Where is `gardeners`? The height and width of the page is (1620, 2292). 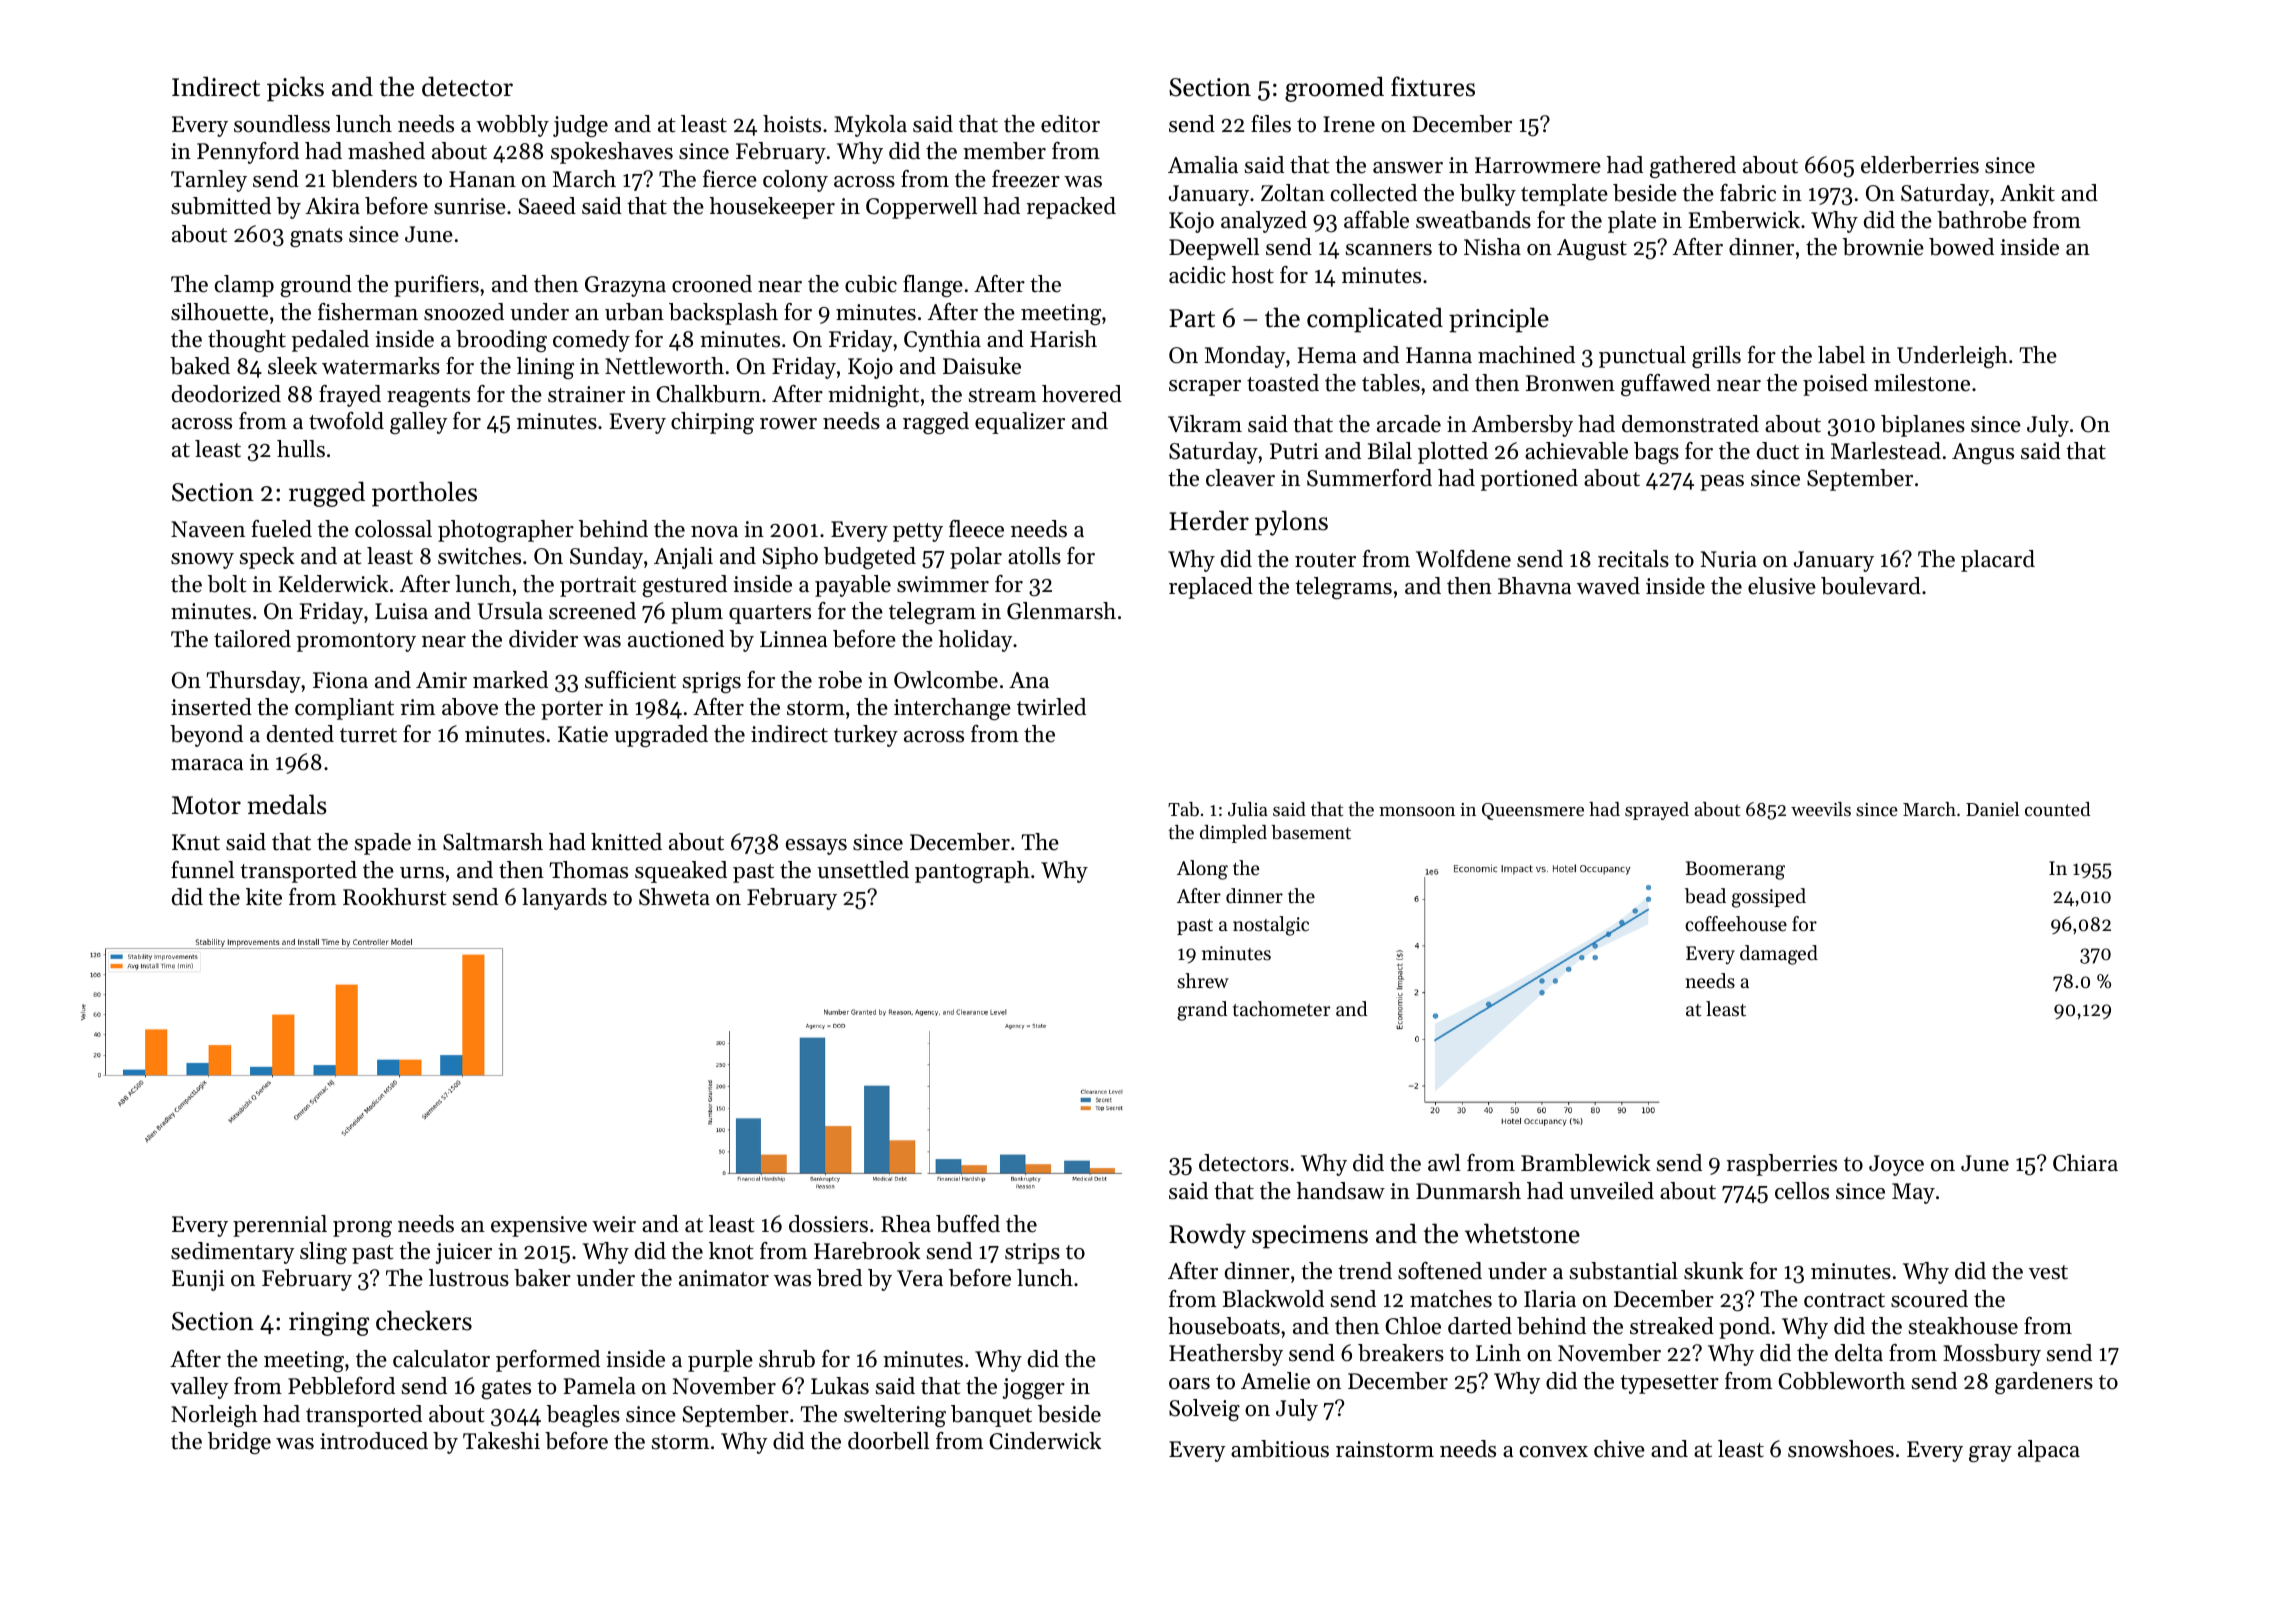 gardeners is located at coordinates (2044, 1383).
